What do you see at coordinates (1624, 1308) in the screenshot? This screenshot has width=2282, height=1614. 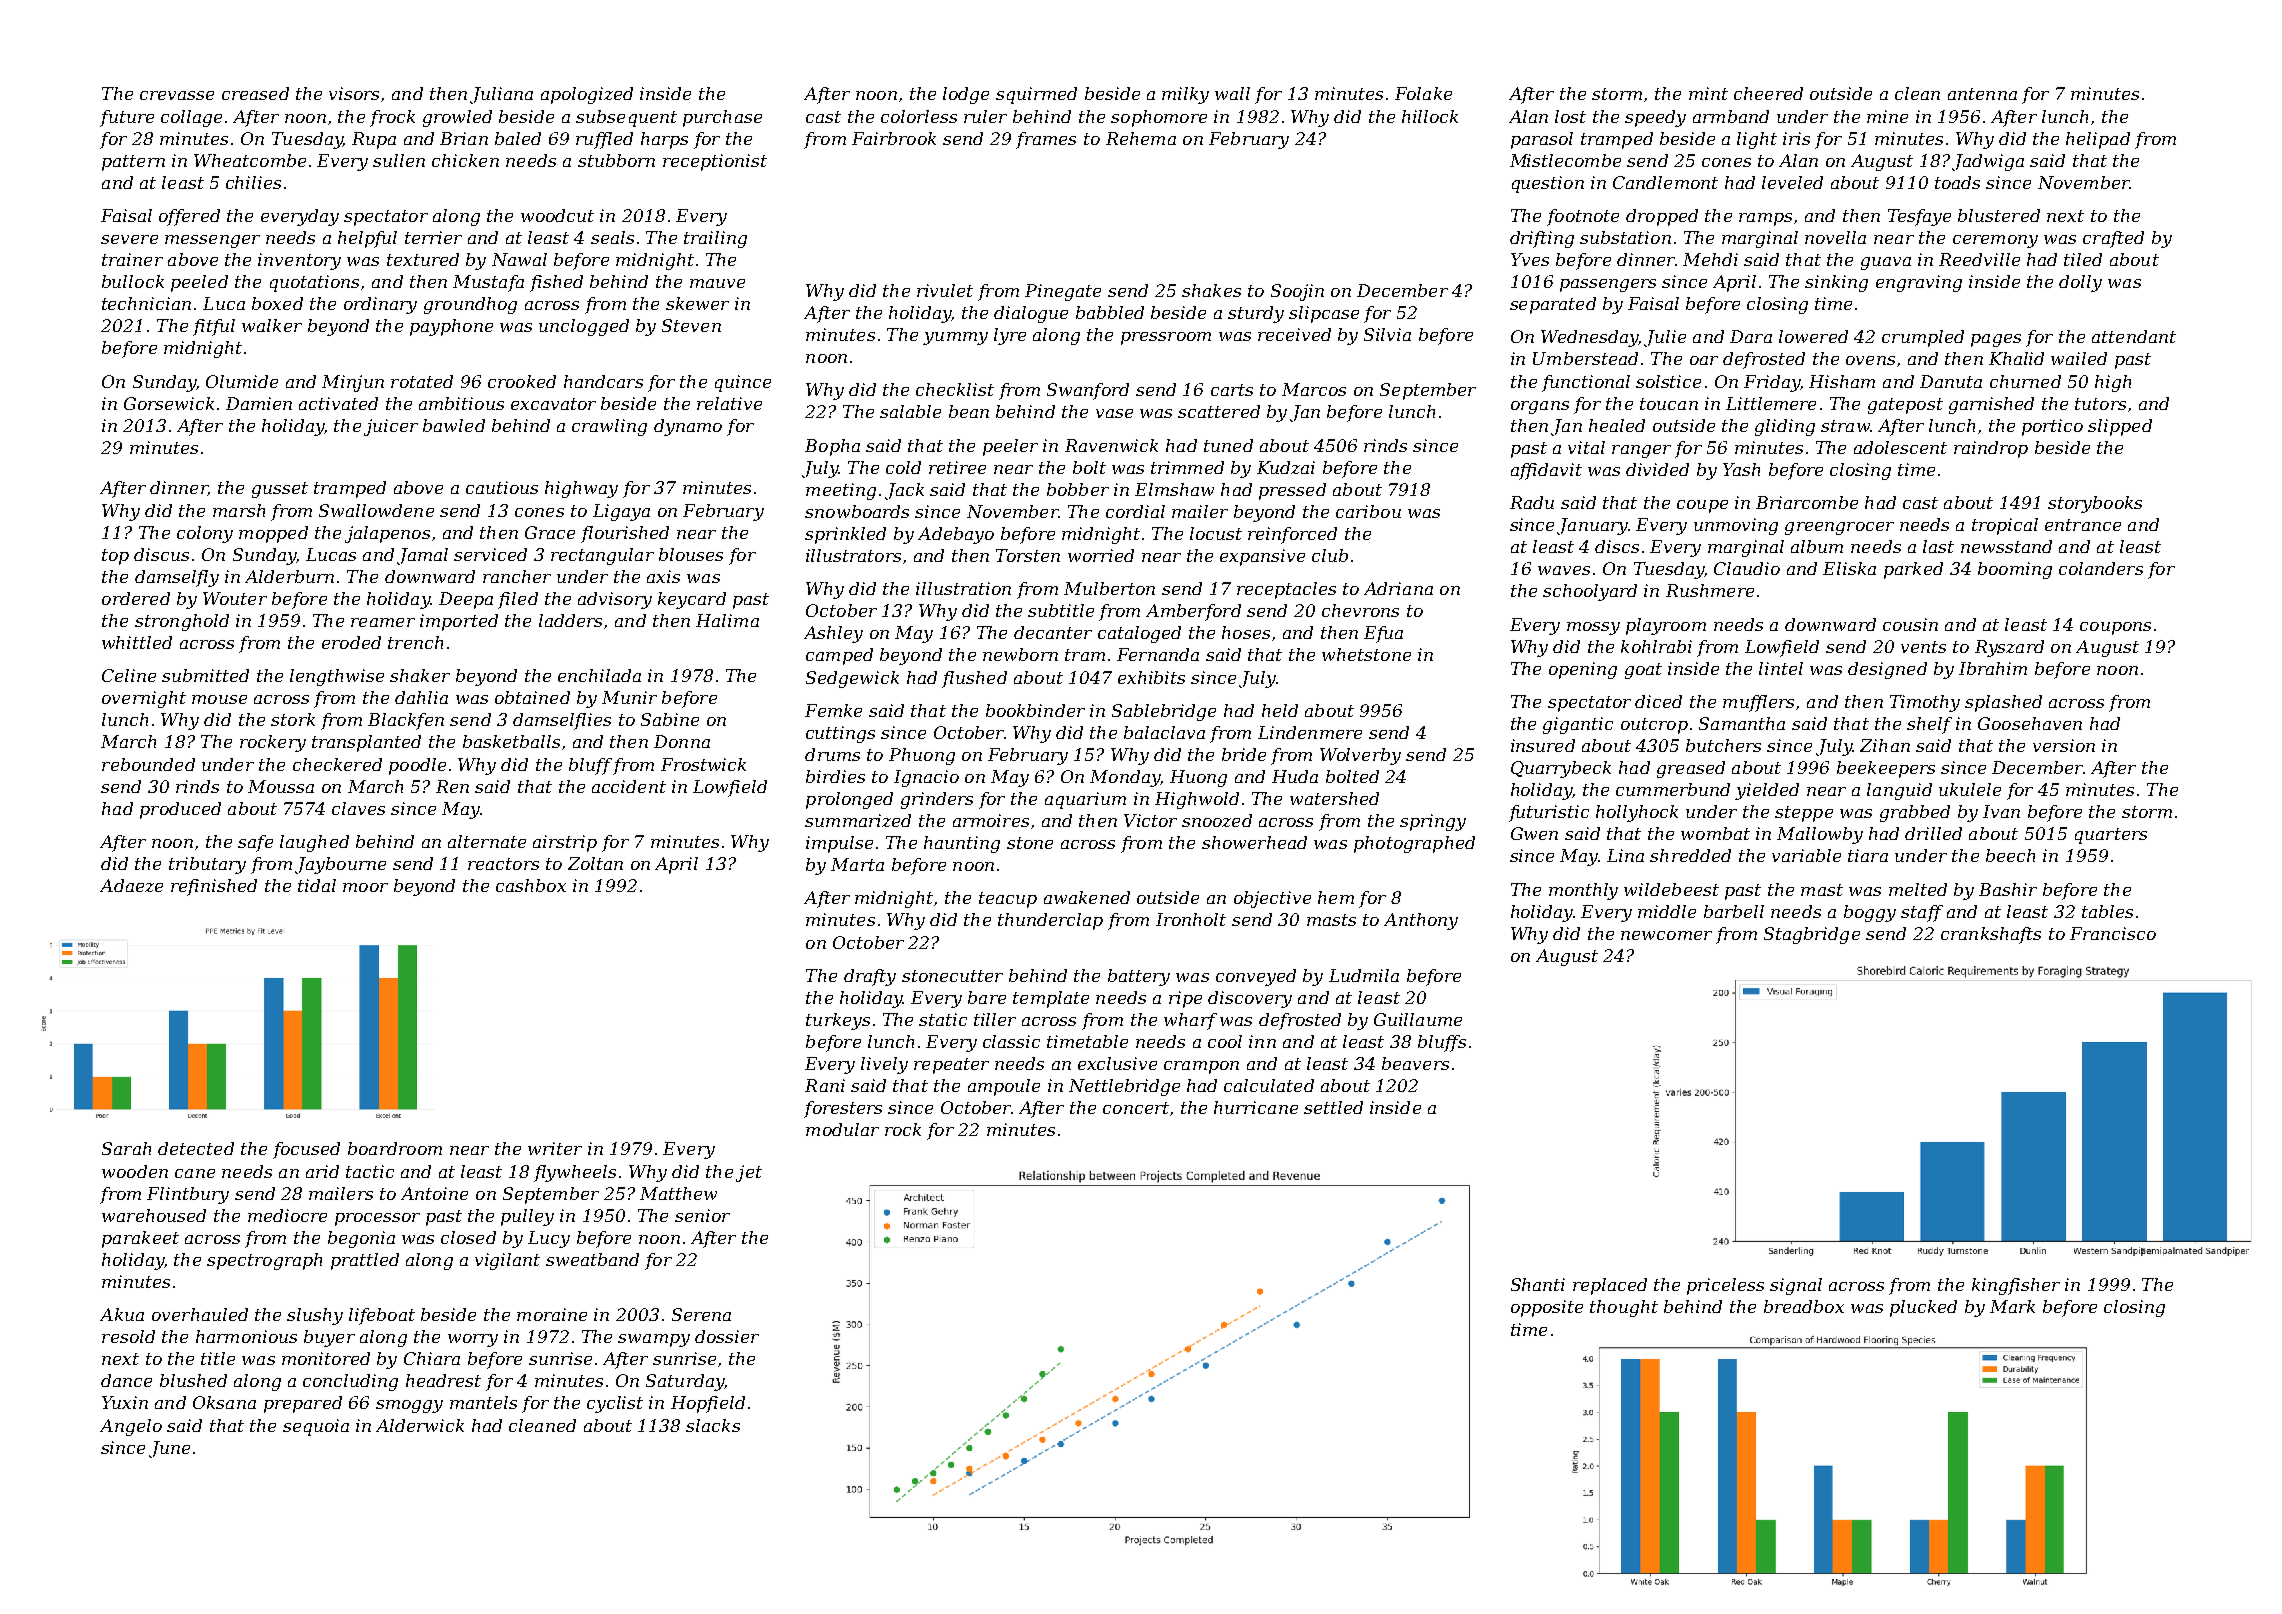 I see `thought` at bounding box center [1624, 1308].
